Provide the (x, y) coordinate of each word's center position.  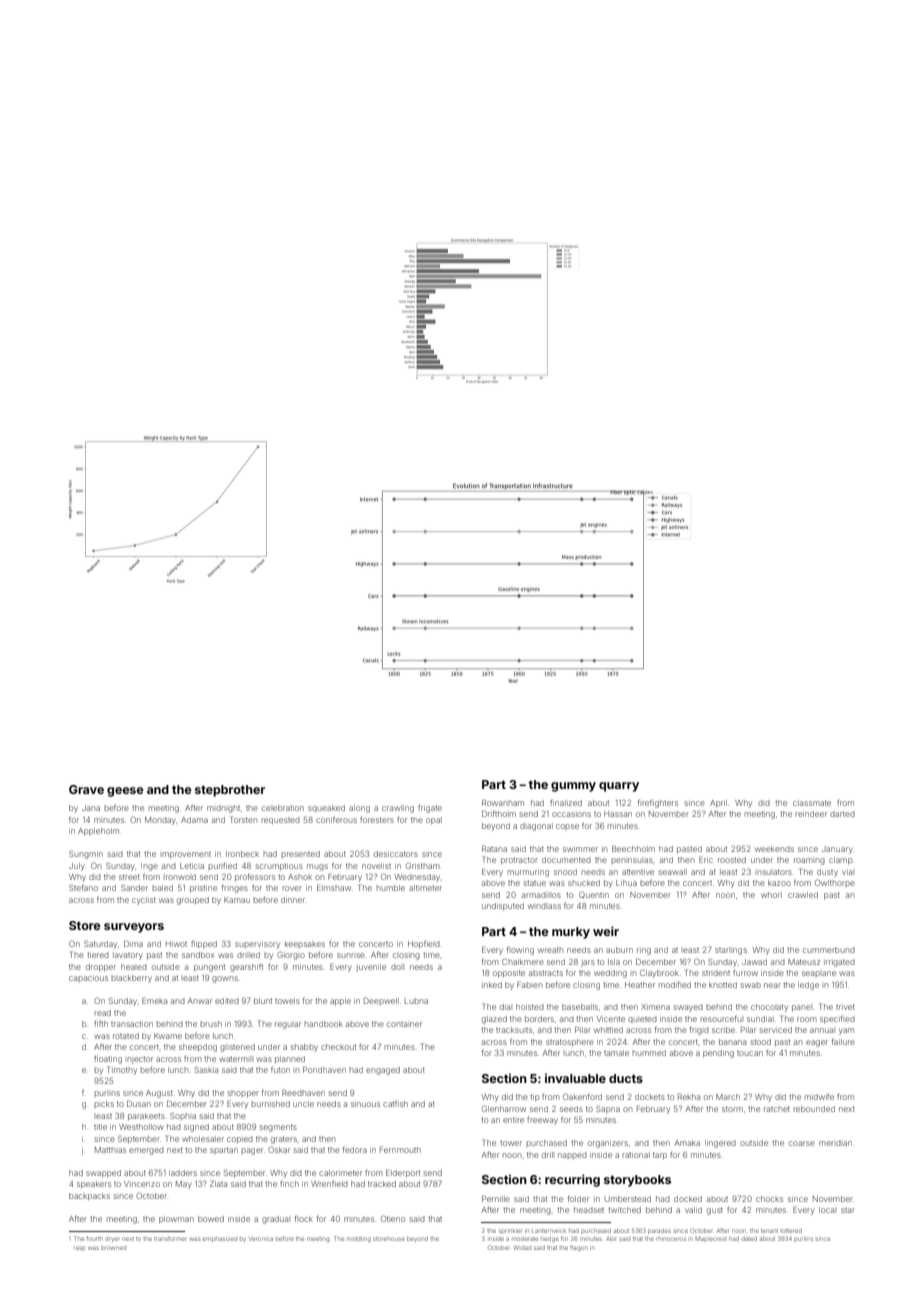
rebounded (814, 1109)
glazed (494, 1020)
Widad (522, 1247)
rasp (79, 1248)
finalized (566, 802)
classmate (812, 803)
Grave (86, 789)
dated (749, 1239)
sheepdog (198, 1048)
